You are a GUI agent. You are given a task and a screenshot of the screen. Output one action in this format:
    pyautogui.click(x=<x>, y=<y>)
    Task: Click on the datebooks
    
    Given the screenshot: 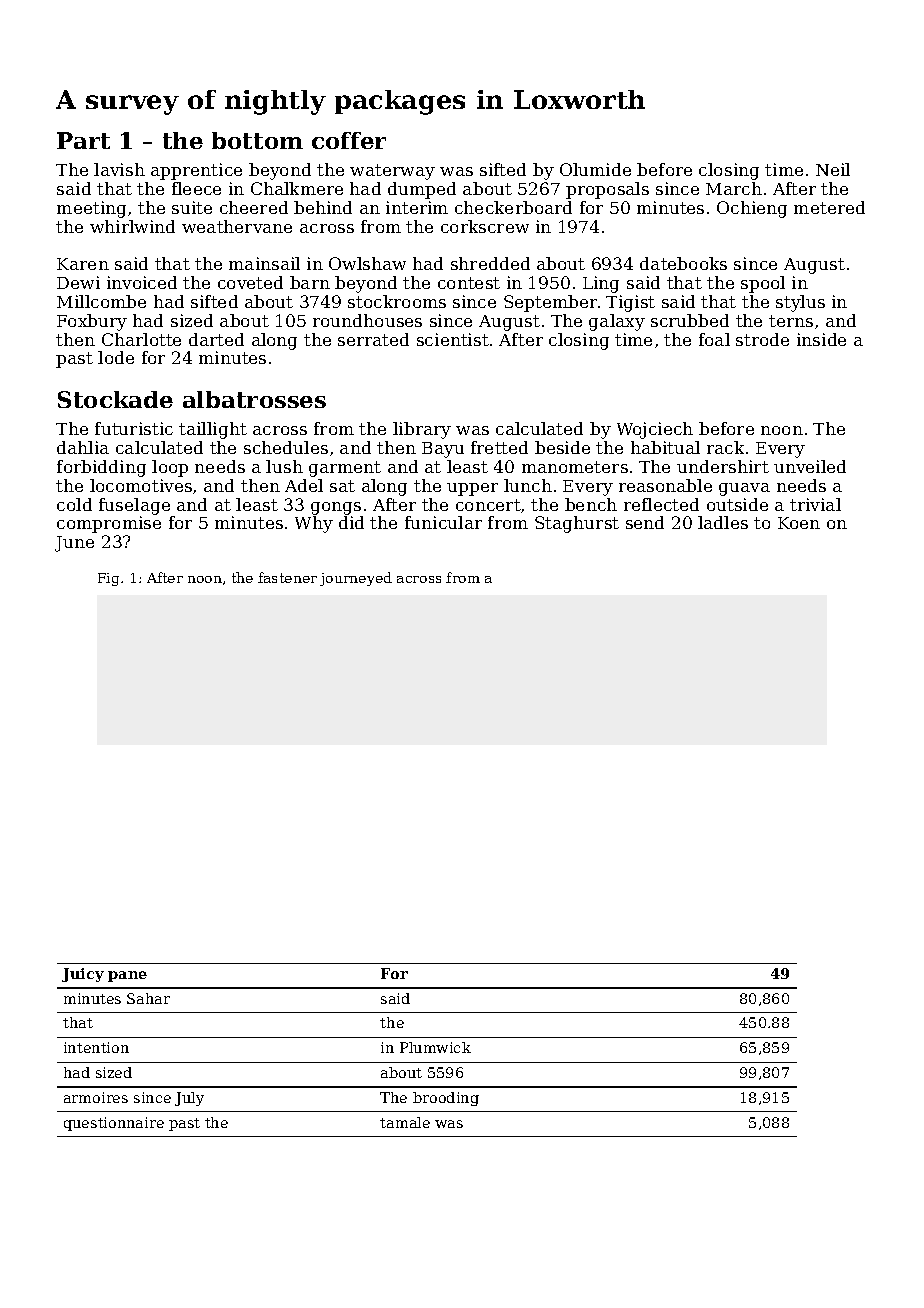 What is the action you would take?
    pyautogui.click(x=683, y=263)
